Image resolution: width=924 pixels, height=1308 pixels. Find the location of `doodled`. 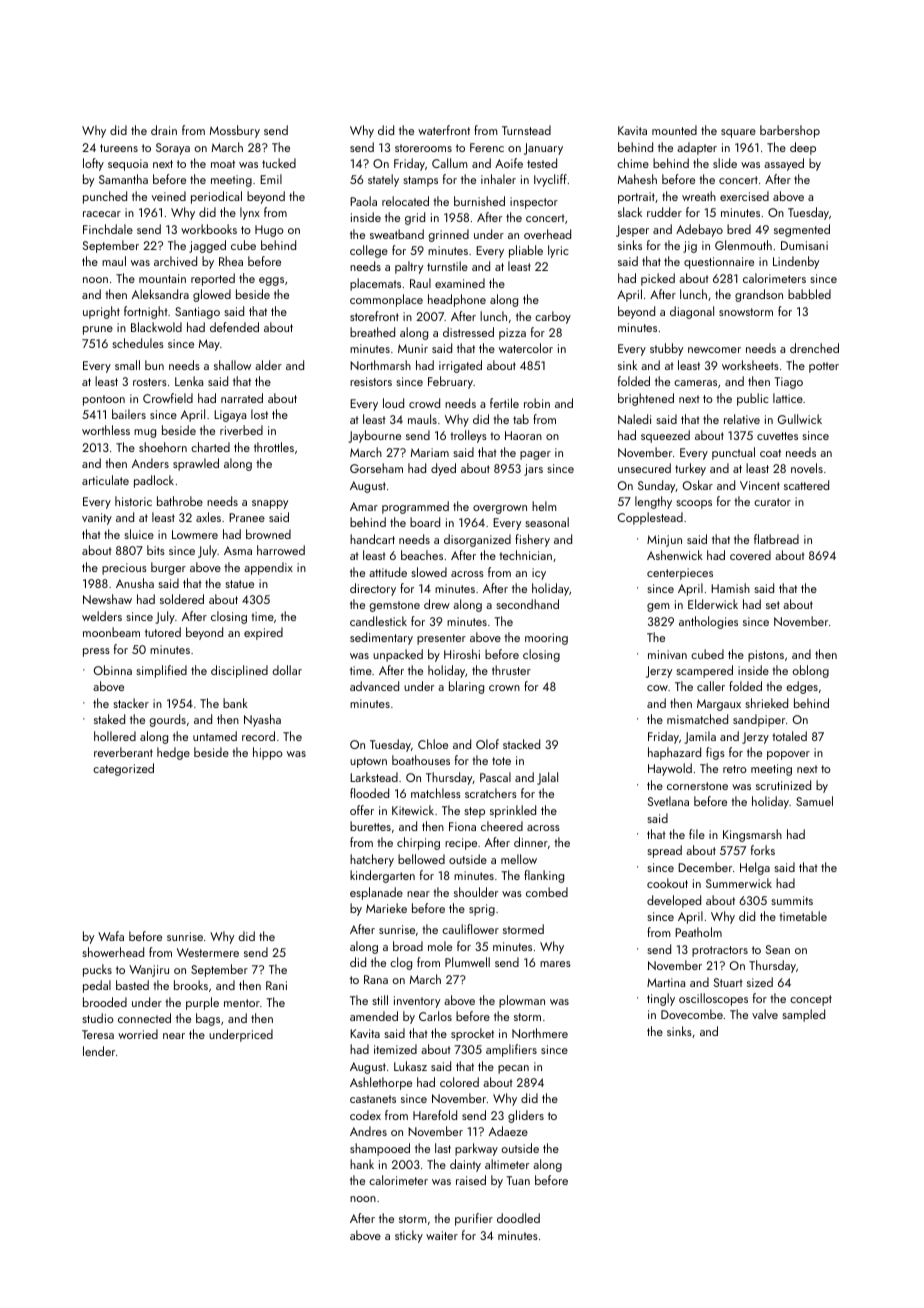

doodled is located at coordinates (518, 1218).
